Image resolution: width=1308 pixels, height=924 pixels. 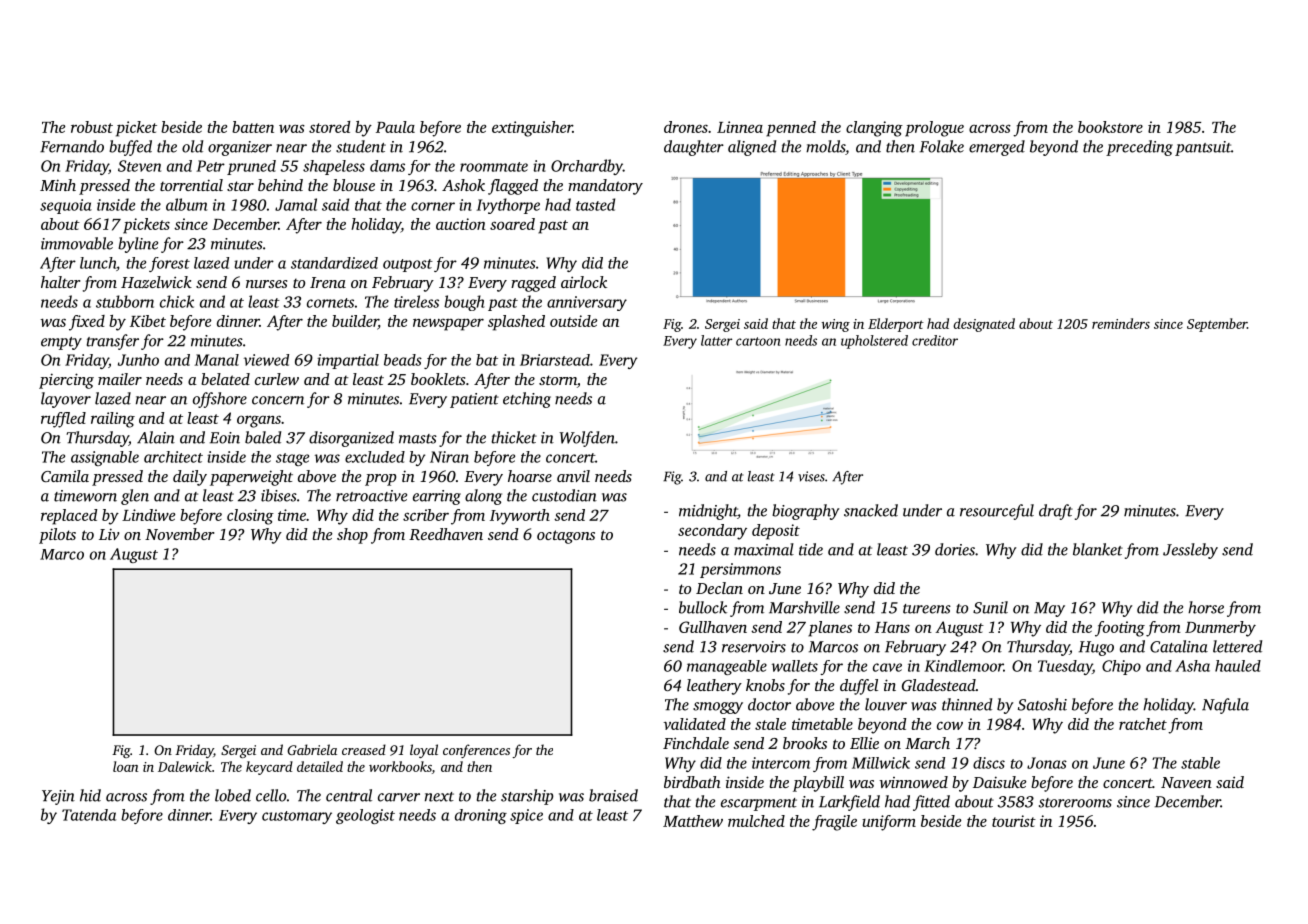 I want to click on Briarstead, so click(x=555, y=360).
